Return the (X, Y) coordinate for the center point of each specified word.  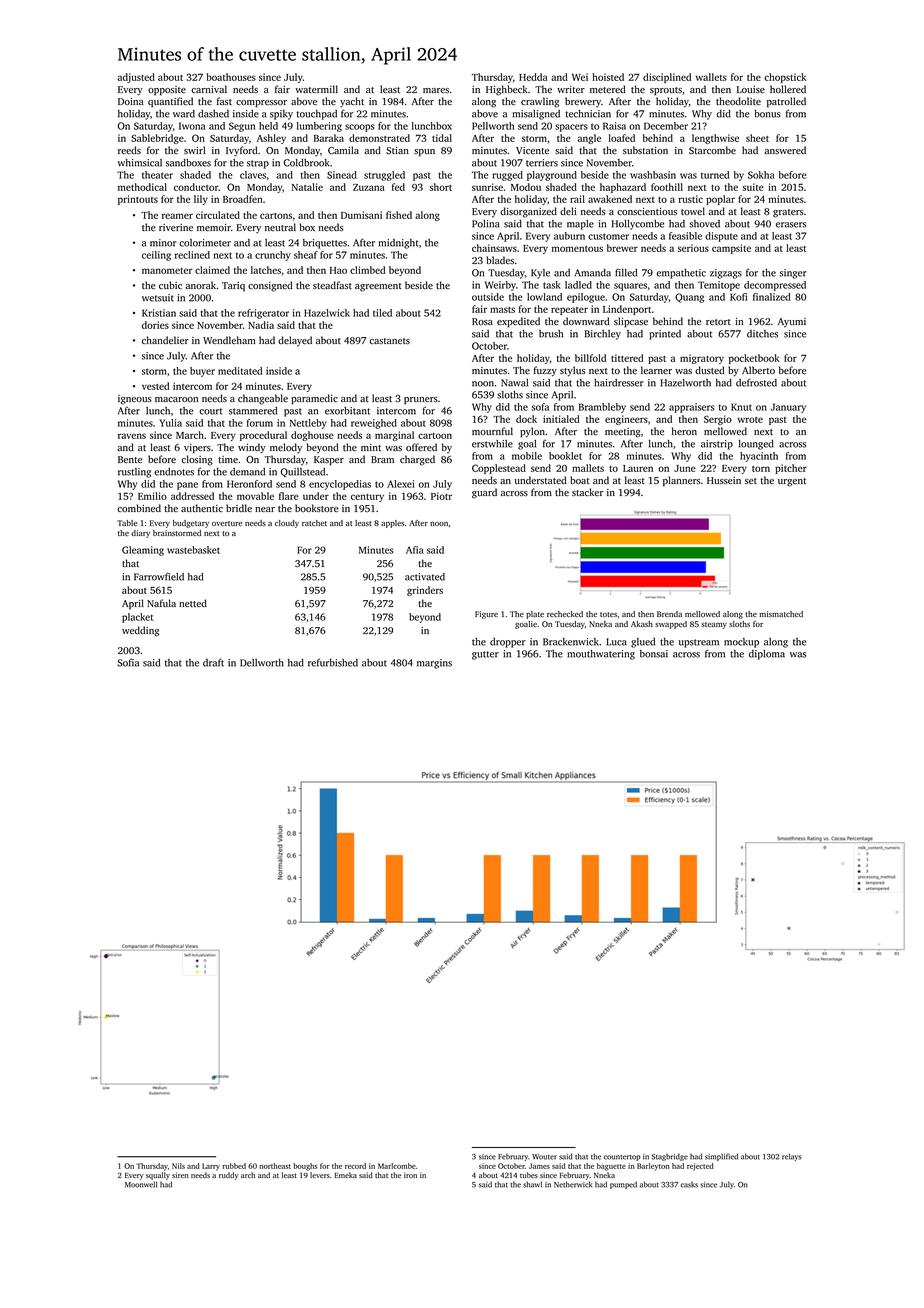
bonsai (654, 654)
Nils (178, 1166)
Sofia (128, 662)
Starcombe (712, 150)
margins (434, 664)
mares (436, 90)
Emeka (345, 1175)
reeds (129, 150)
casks (689, 1184)
